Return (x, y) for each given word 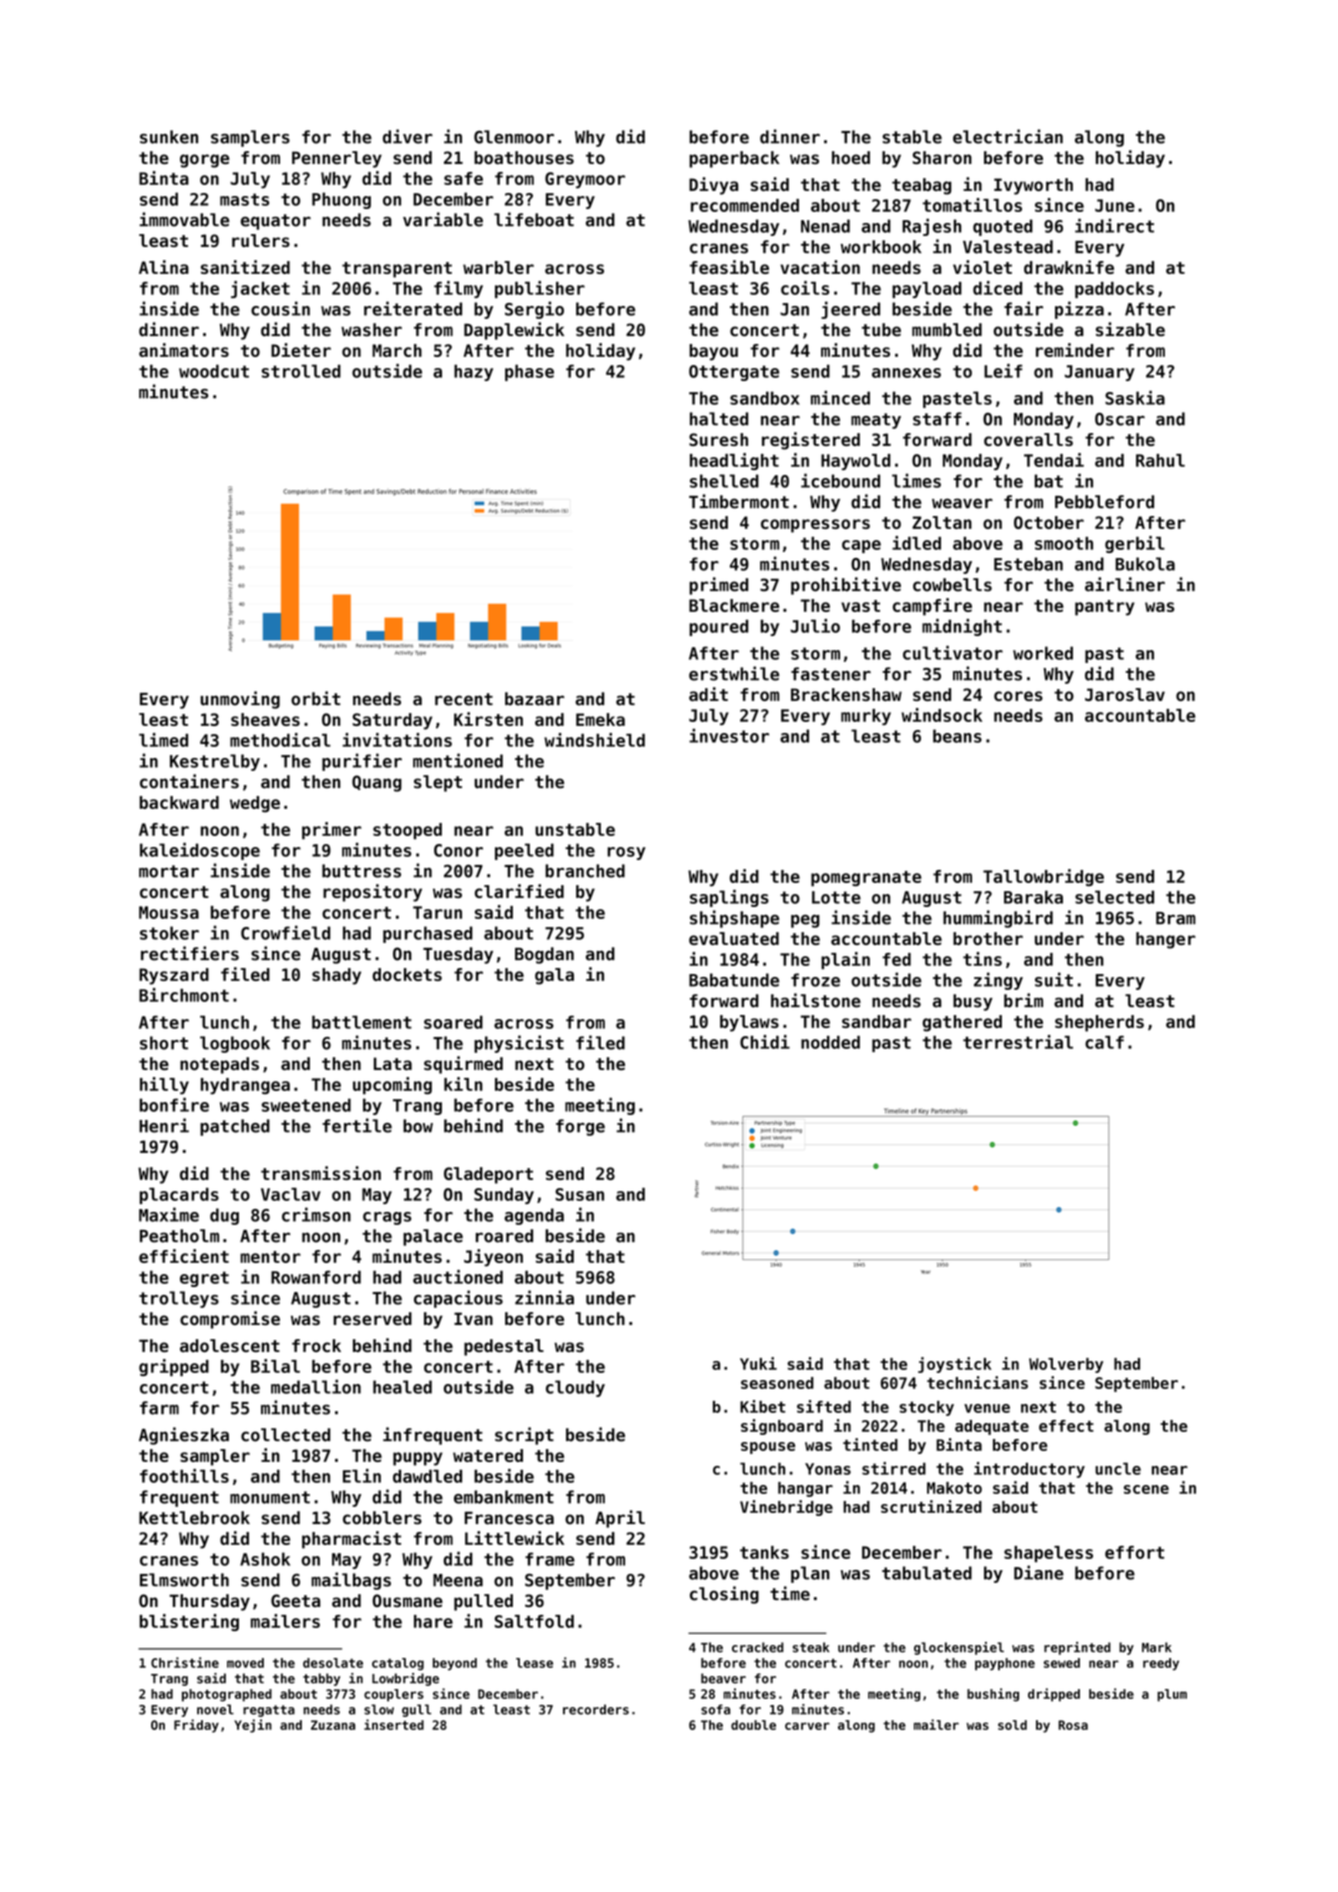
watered (488, 1455)
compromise (230, 1320)
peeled (524, 851)
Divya (713, 186)
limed (163, 740)
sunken (169, 137)
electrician (1008, 136)
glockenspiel (959, 1648)
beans (957, 736)
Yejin (253, 1726)
